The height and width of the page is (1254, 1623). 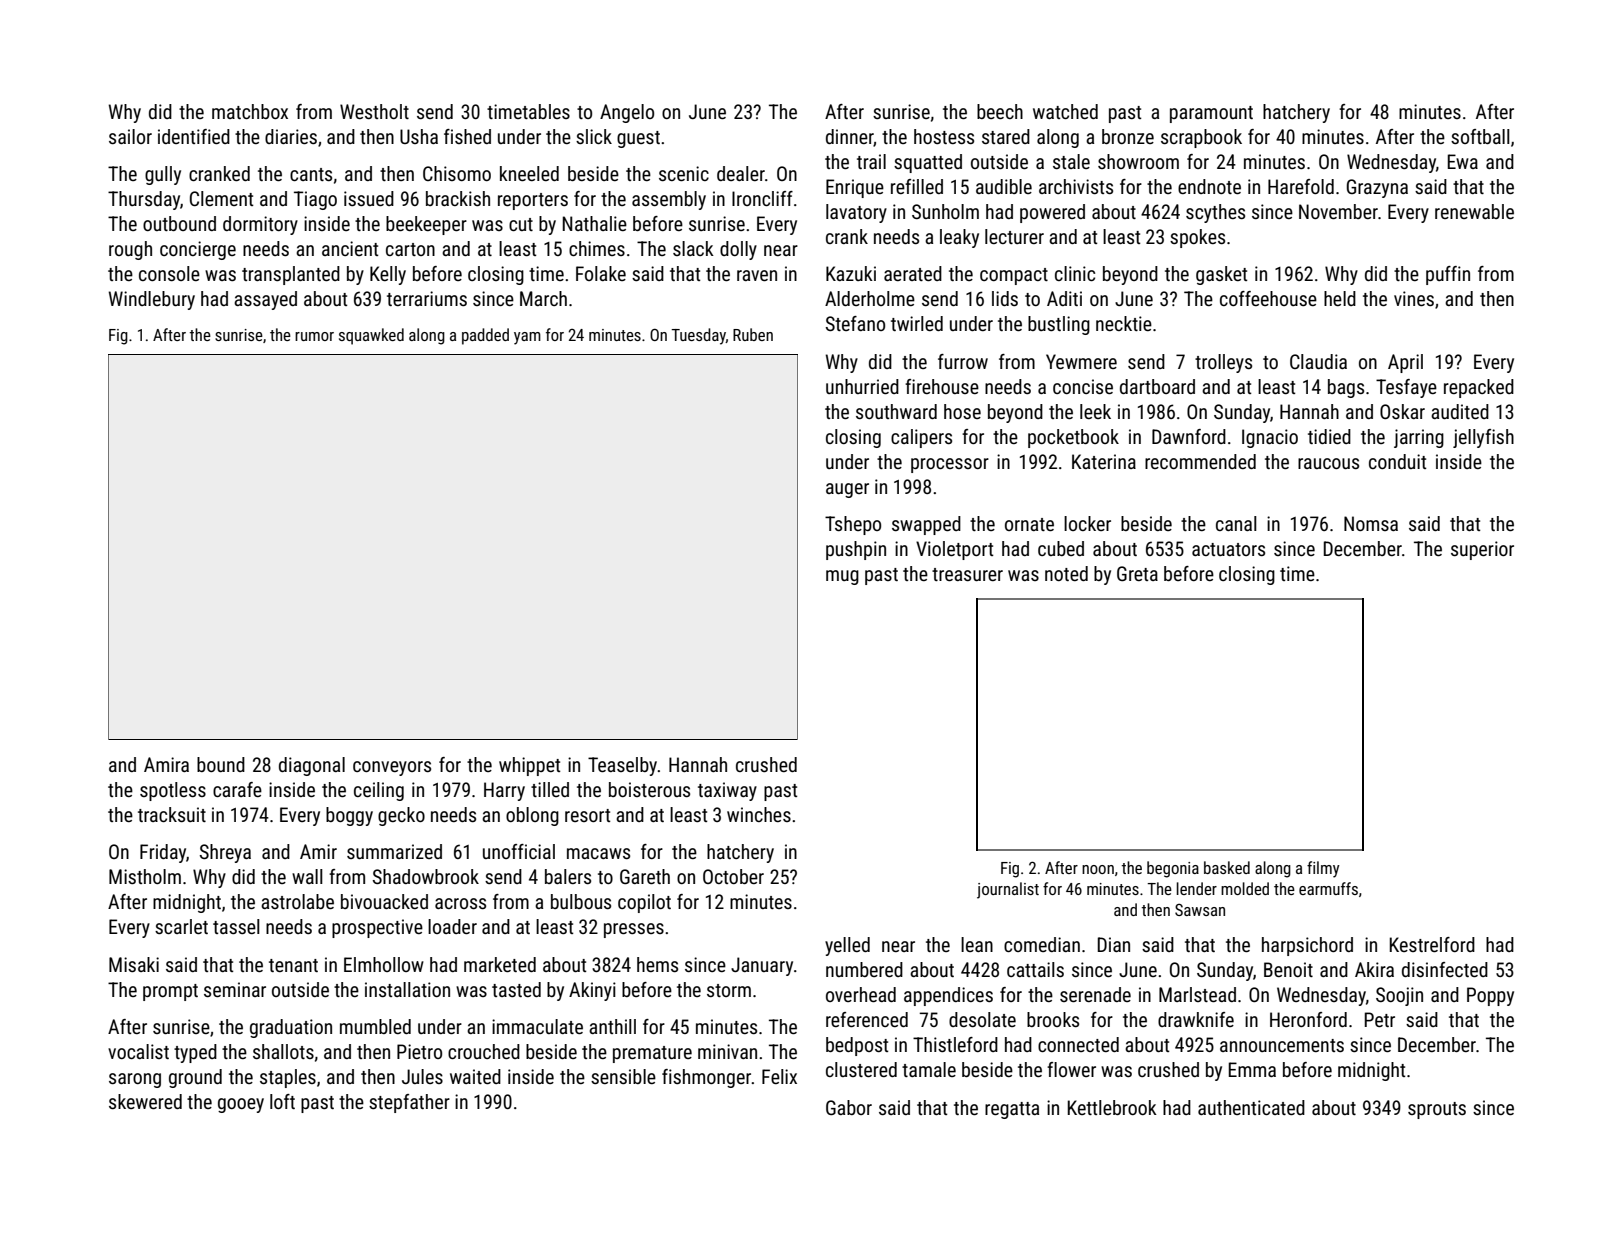 What do you see at coordinates (282, 1101) in the page?
I see `loft` at bounding box center [282, 1101].
